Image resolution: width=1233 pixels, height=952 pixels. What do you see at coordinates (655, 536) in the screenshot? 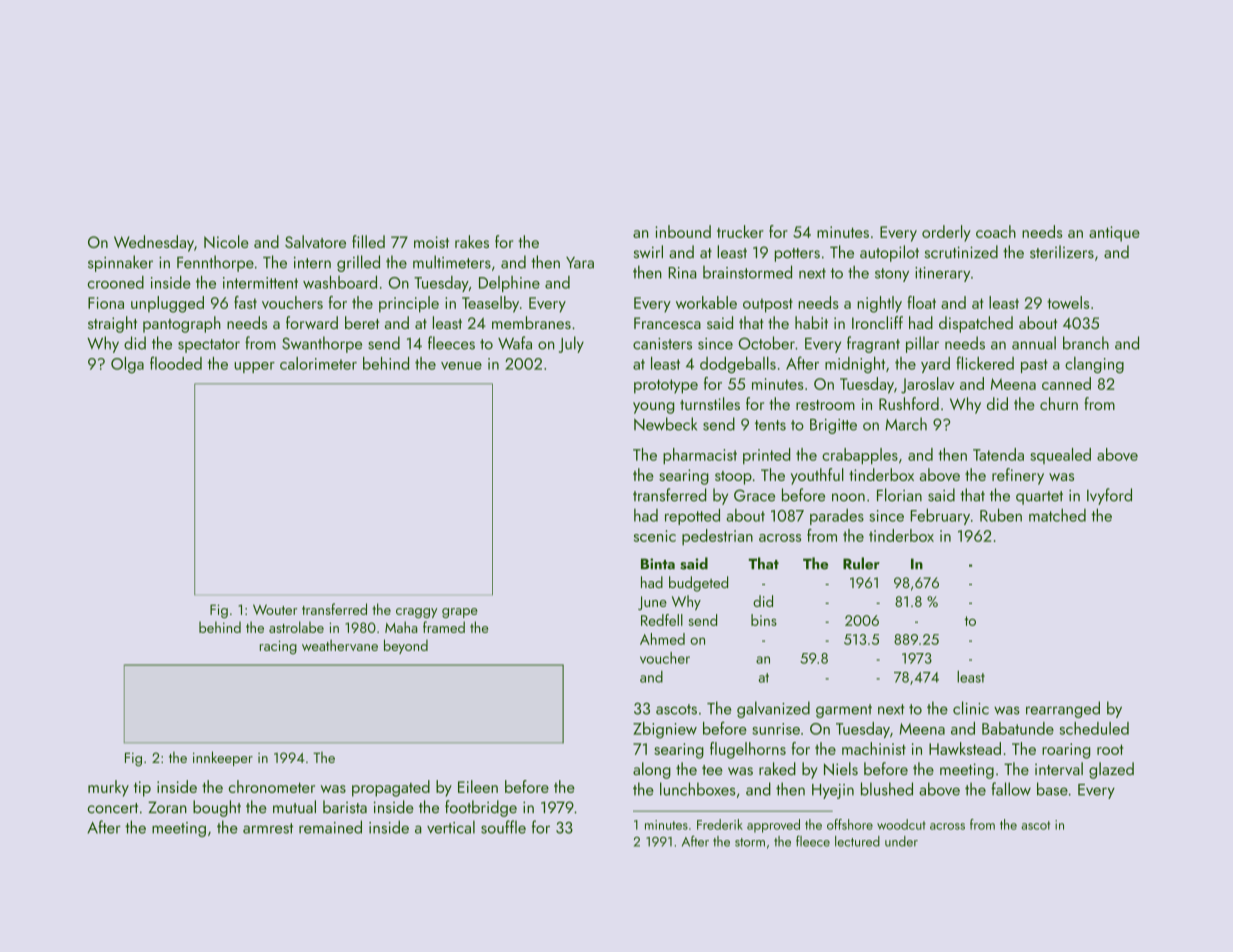
I see `scenic` at bounding box center [655, 536].
